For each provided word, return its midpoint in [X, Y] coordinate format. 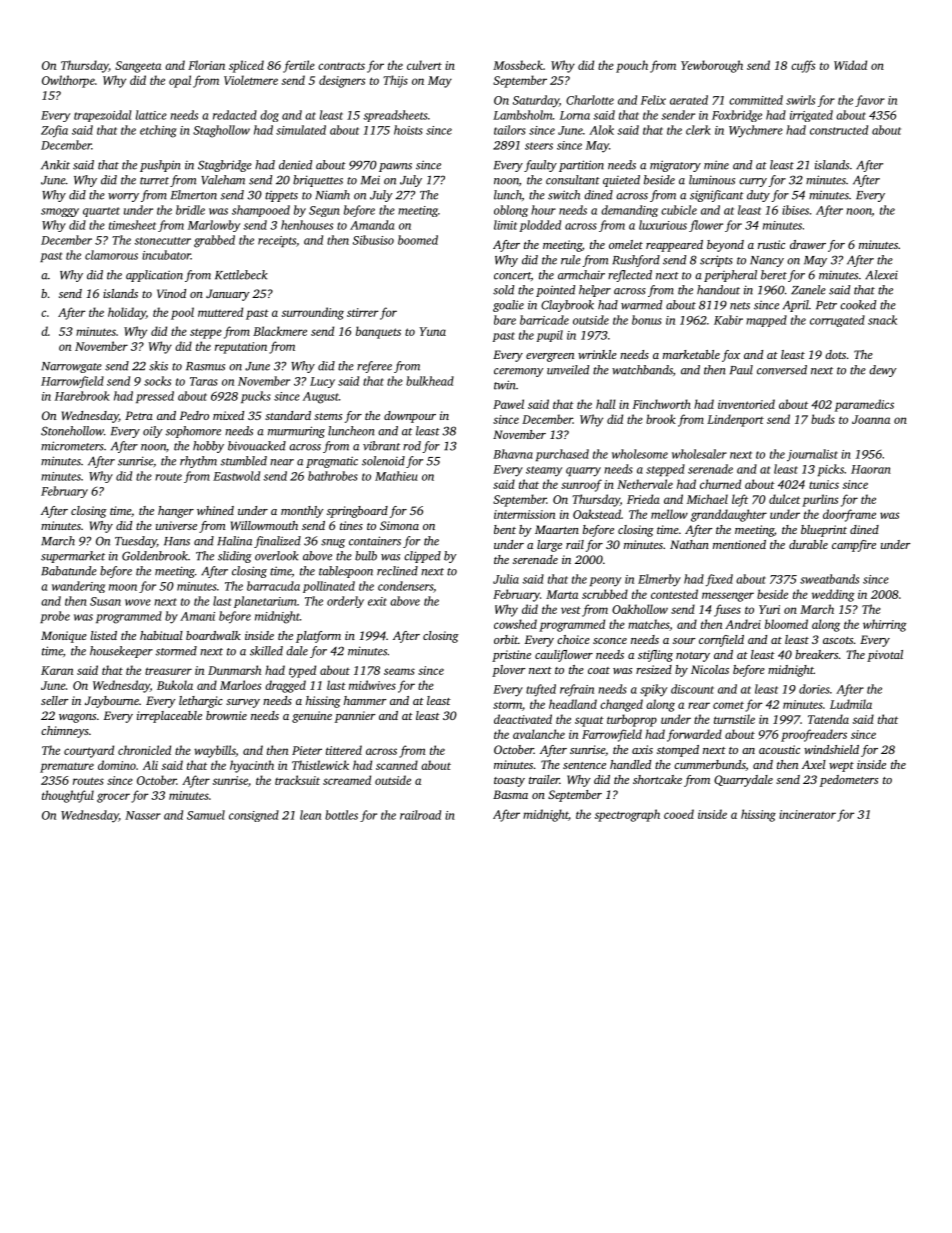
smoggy [60, 212]
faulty [540, 166]
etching [158, 131]
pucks [256, 397]
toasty [509, 782]
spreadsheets [395, 116]
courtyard [89, 751]
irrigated [811, 116]
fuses [727, 610]
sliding [235, 557]
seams [399, 671]
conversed [782, 370]
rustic [771, 244]
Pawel [508, 404]
